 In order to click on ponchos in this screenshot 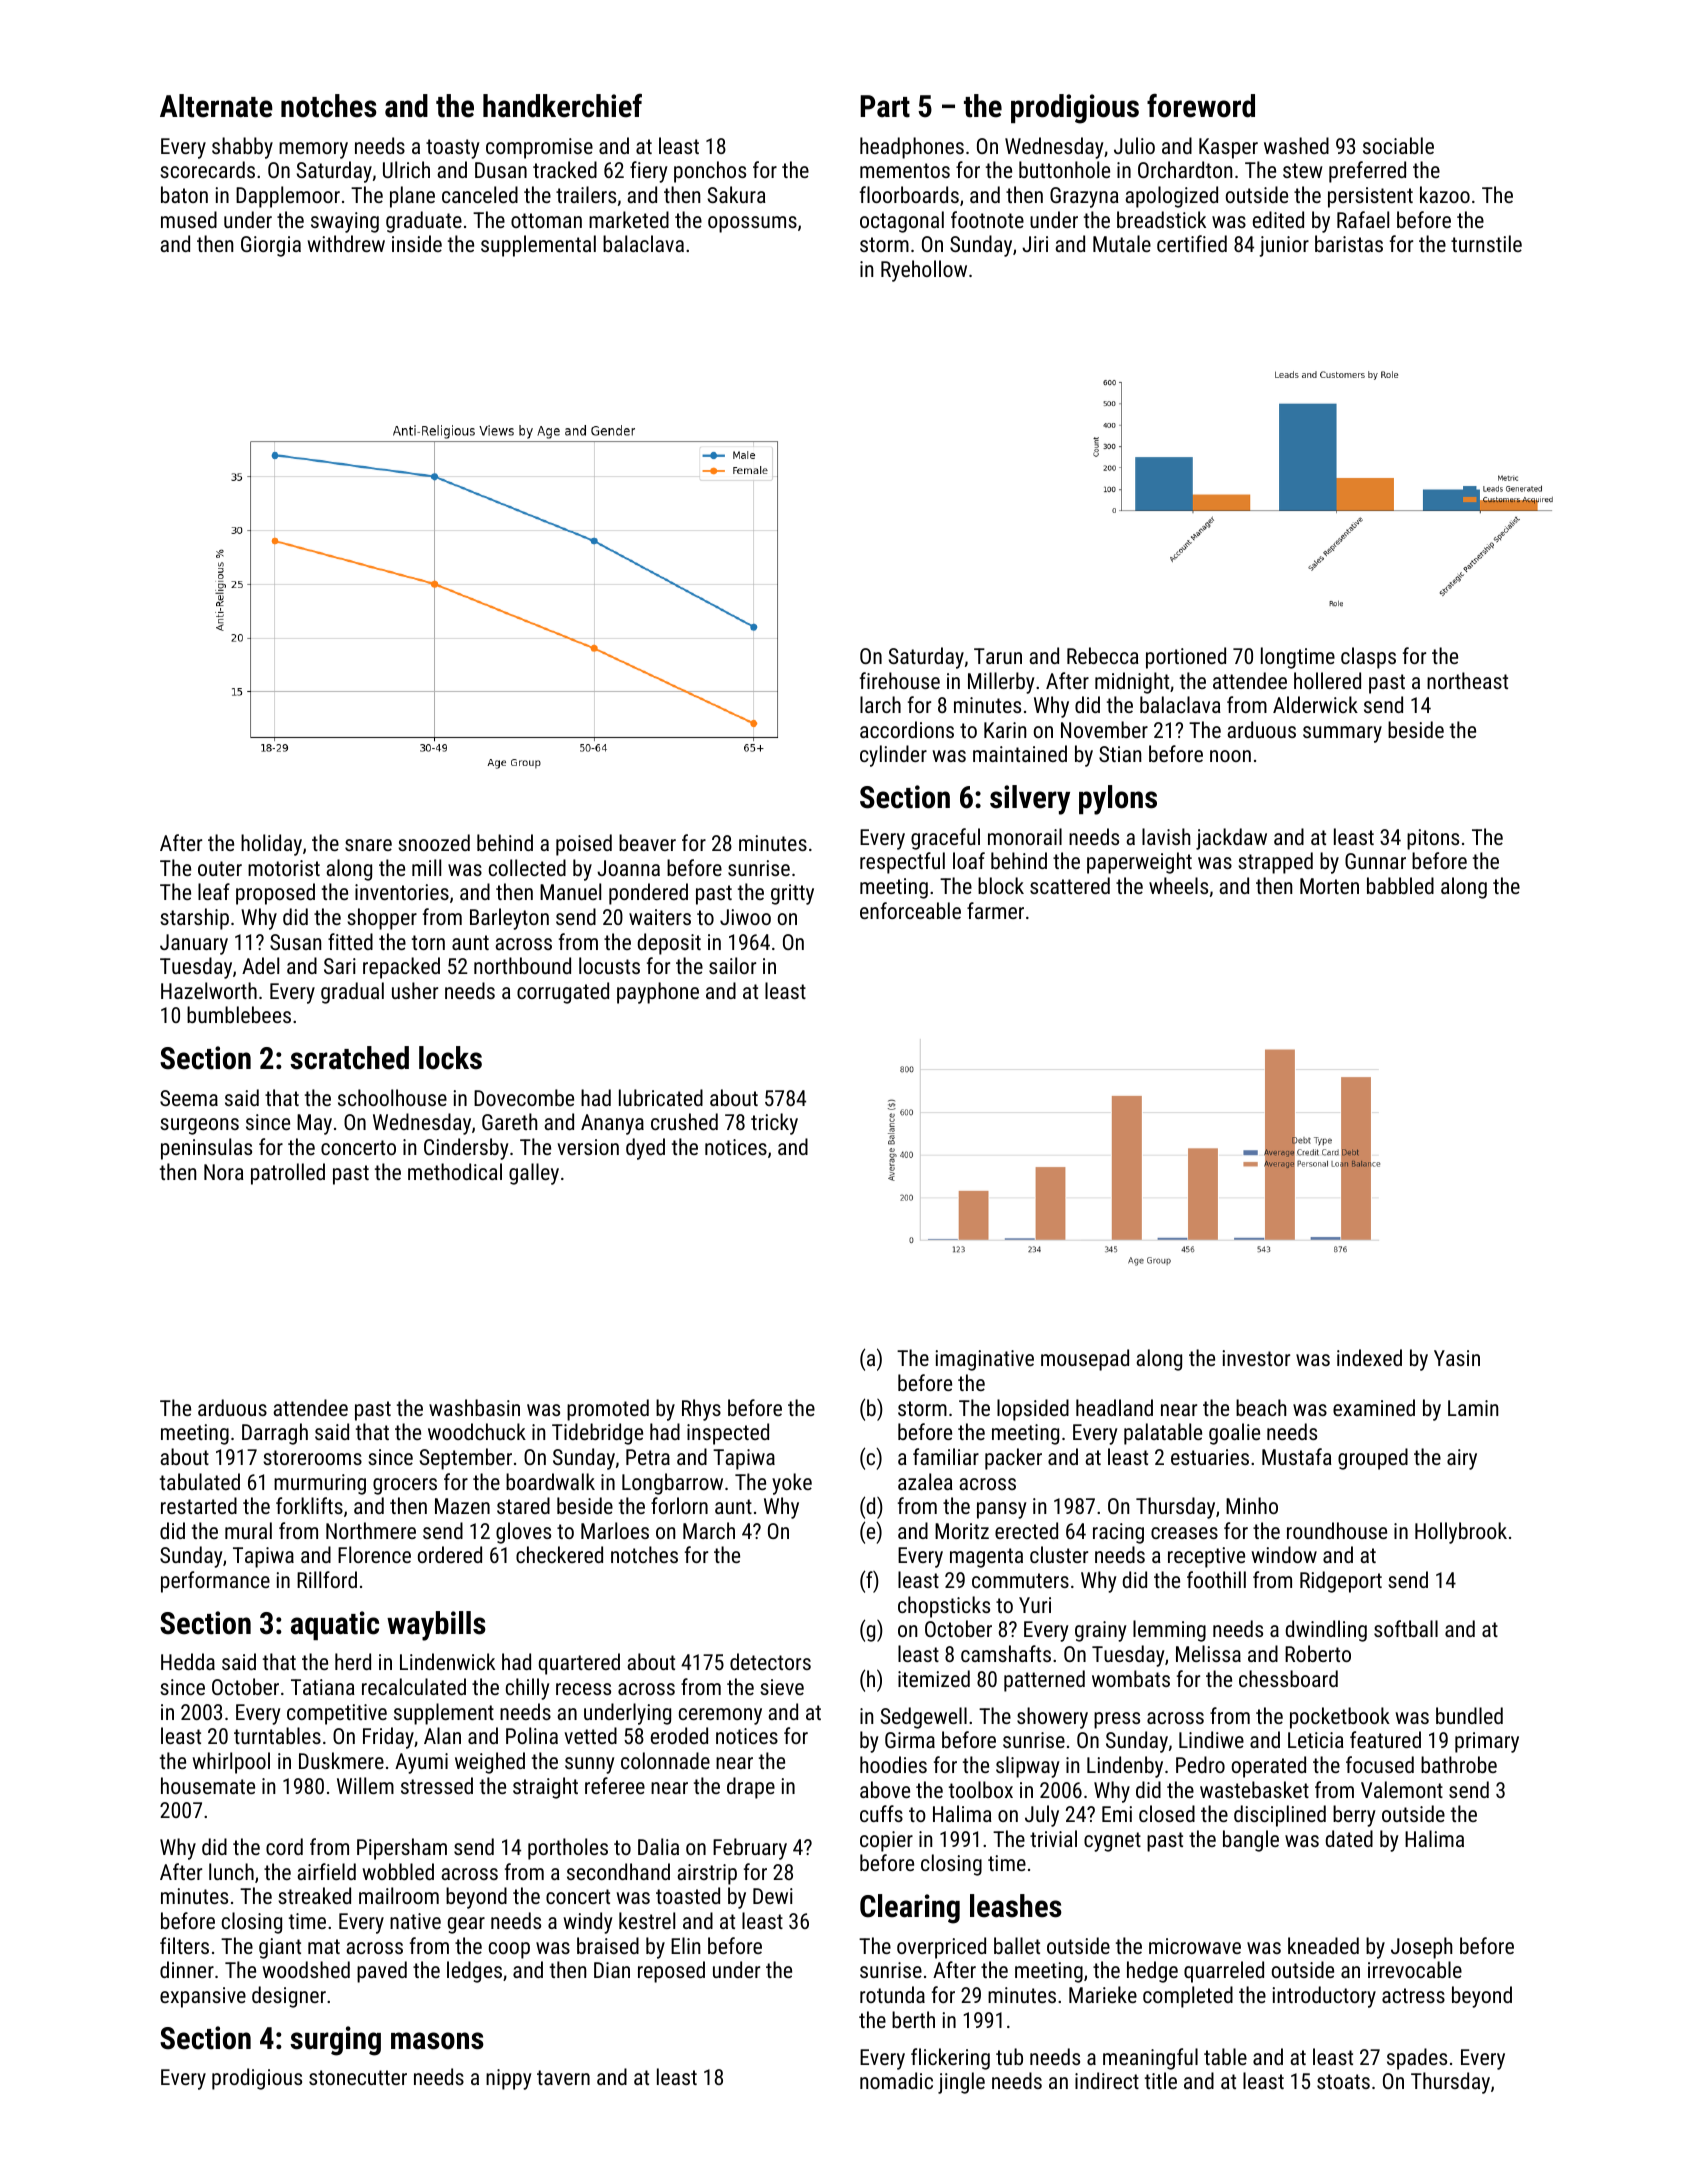, I will do `click(710, 172)`.
